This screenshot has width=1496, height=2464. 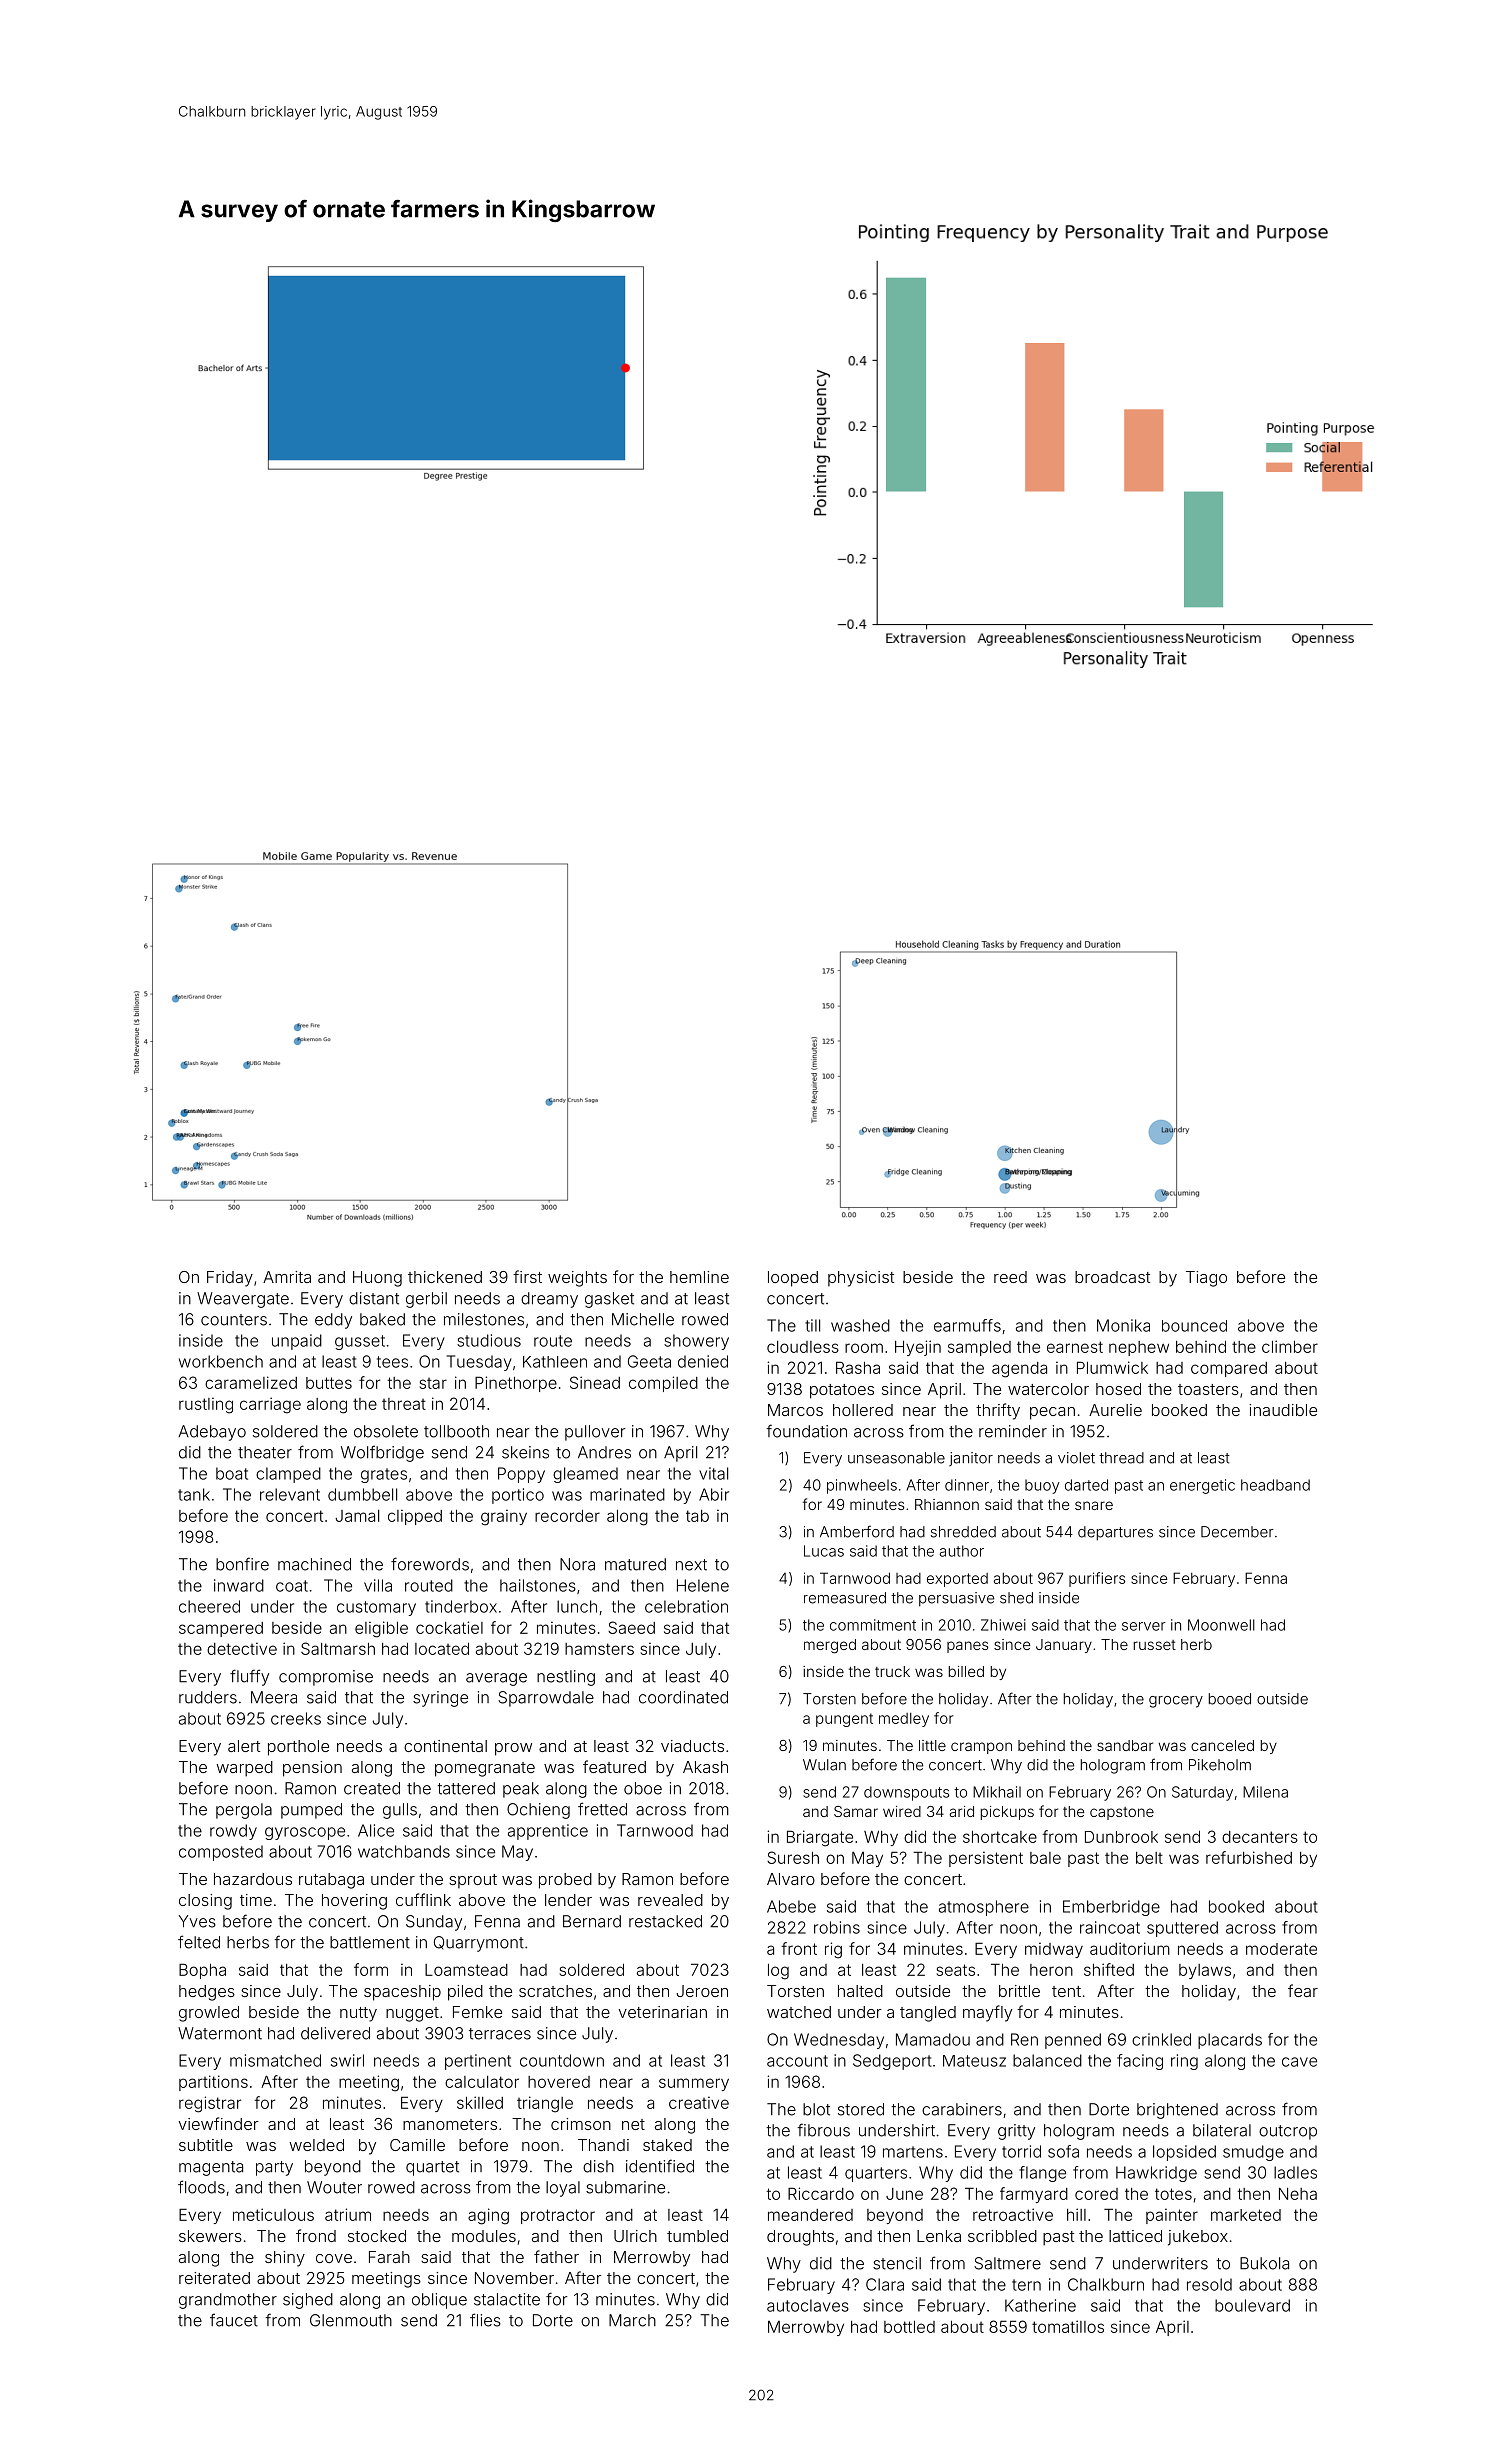 What do you see at coordinates (485, 2320) in the screenshot?
I see `flies` at bounding box center [485, 2320].
